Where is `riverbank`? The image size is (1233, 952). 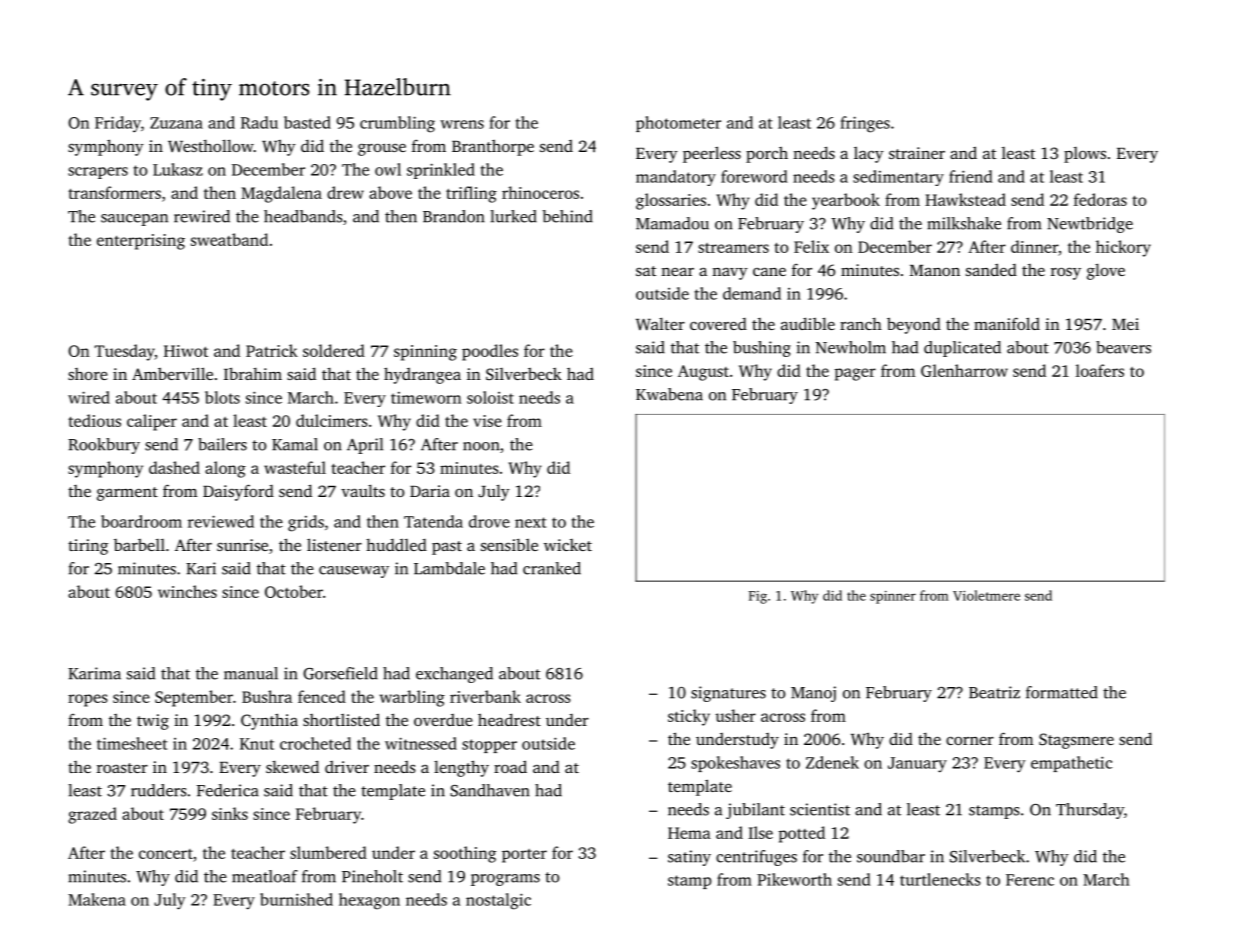
riverbank is located at coordinates (485, 696).
